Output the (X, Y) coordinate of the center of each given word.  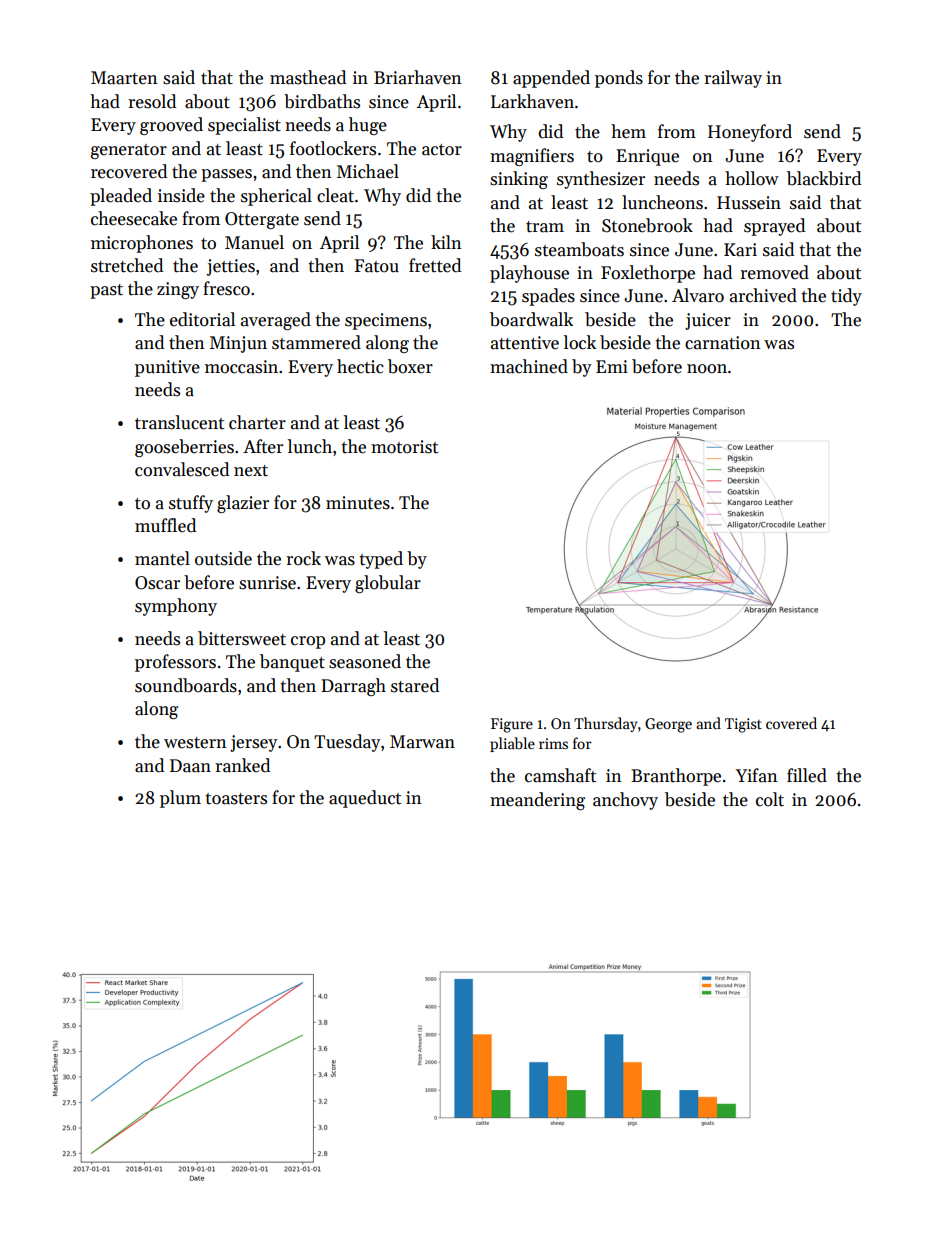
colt (770, 799)
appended (551, 79)
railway (733, 79)
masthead (308, 77)
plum (180, 799)
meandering (537, 801)
